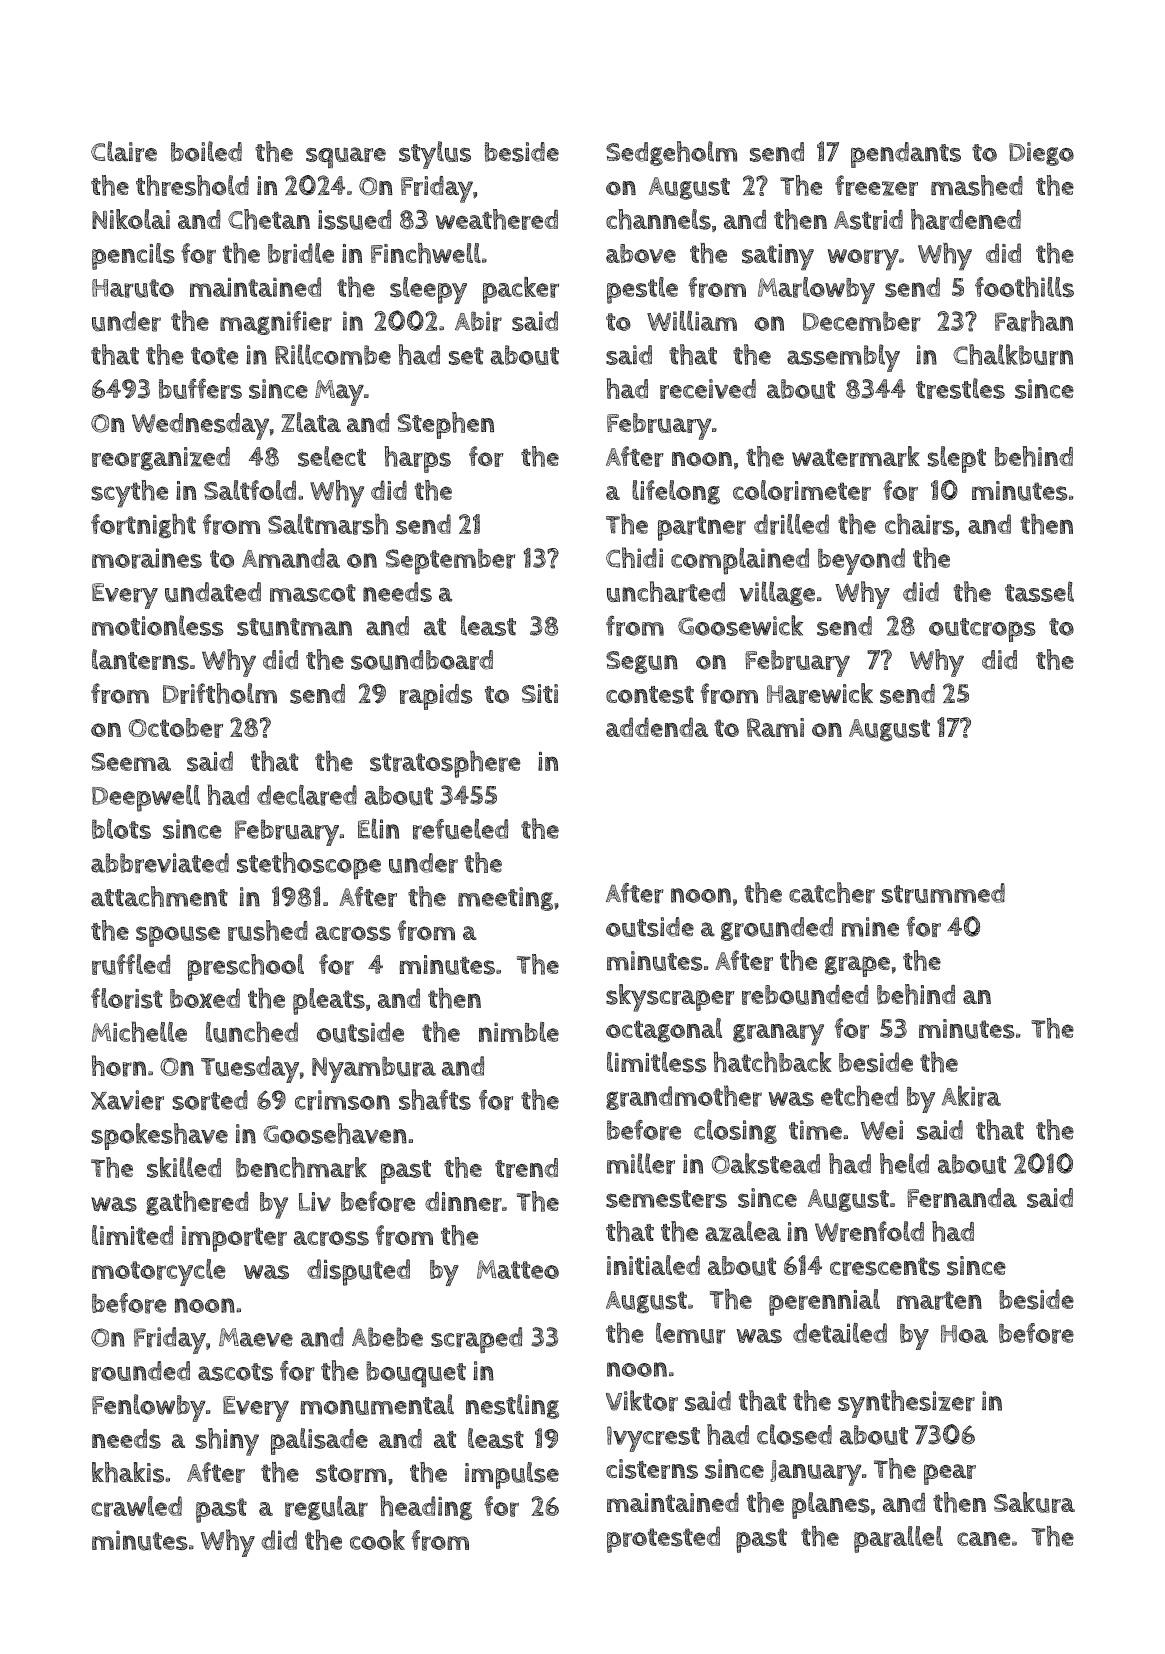 The height and width of the image is (1654, 1165). Describe the element at coordinates (735, 1131) in the image. I see `closing` at that location.
